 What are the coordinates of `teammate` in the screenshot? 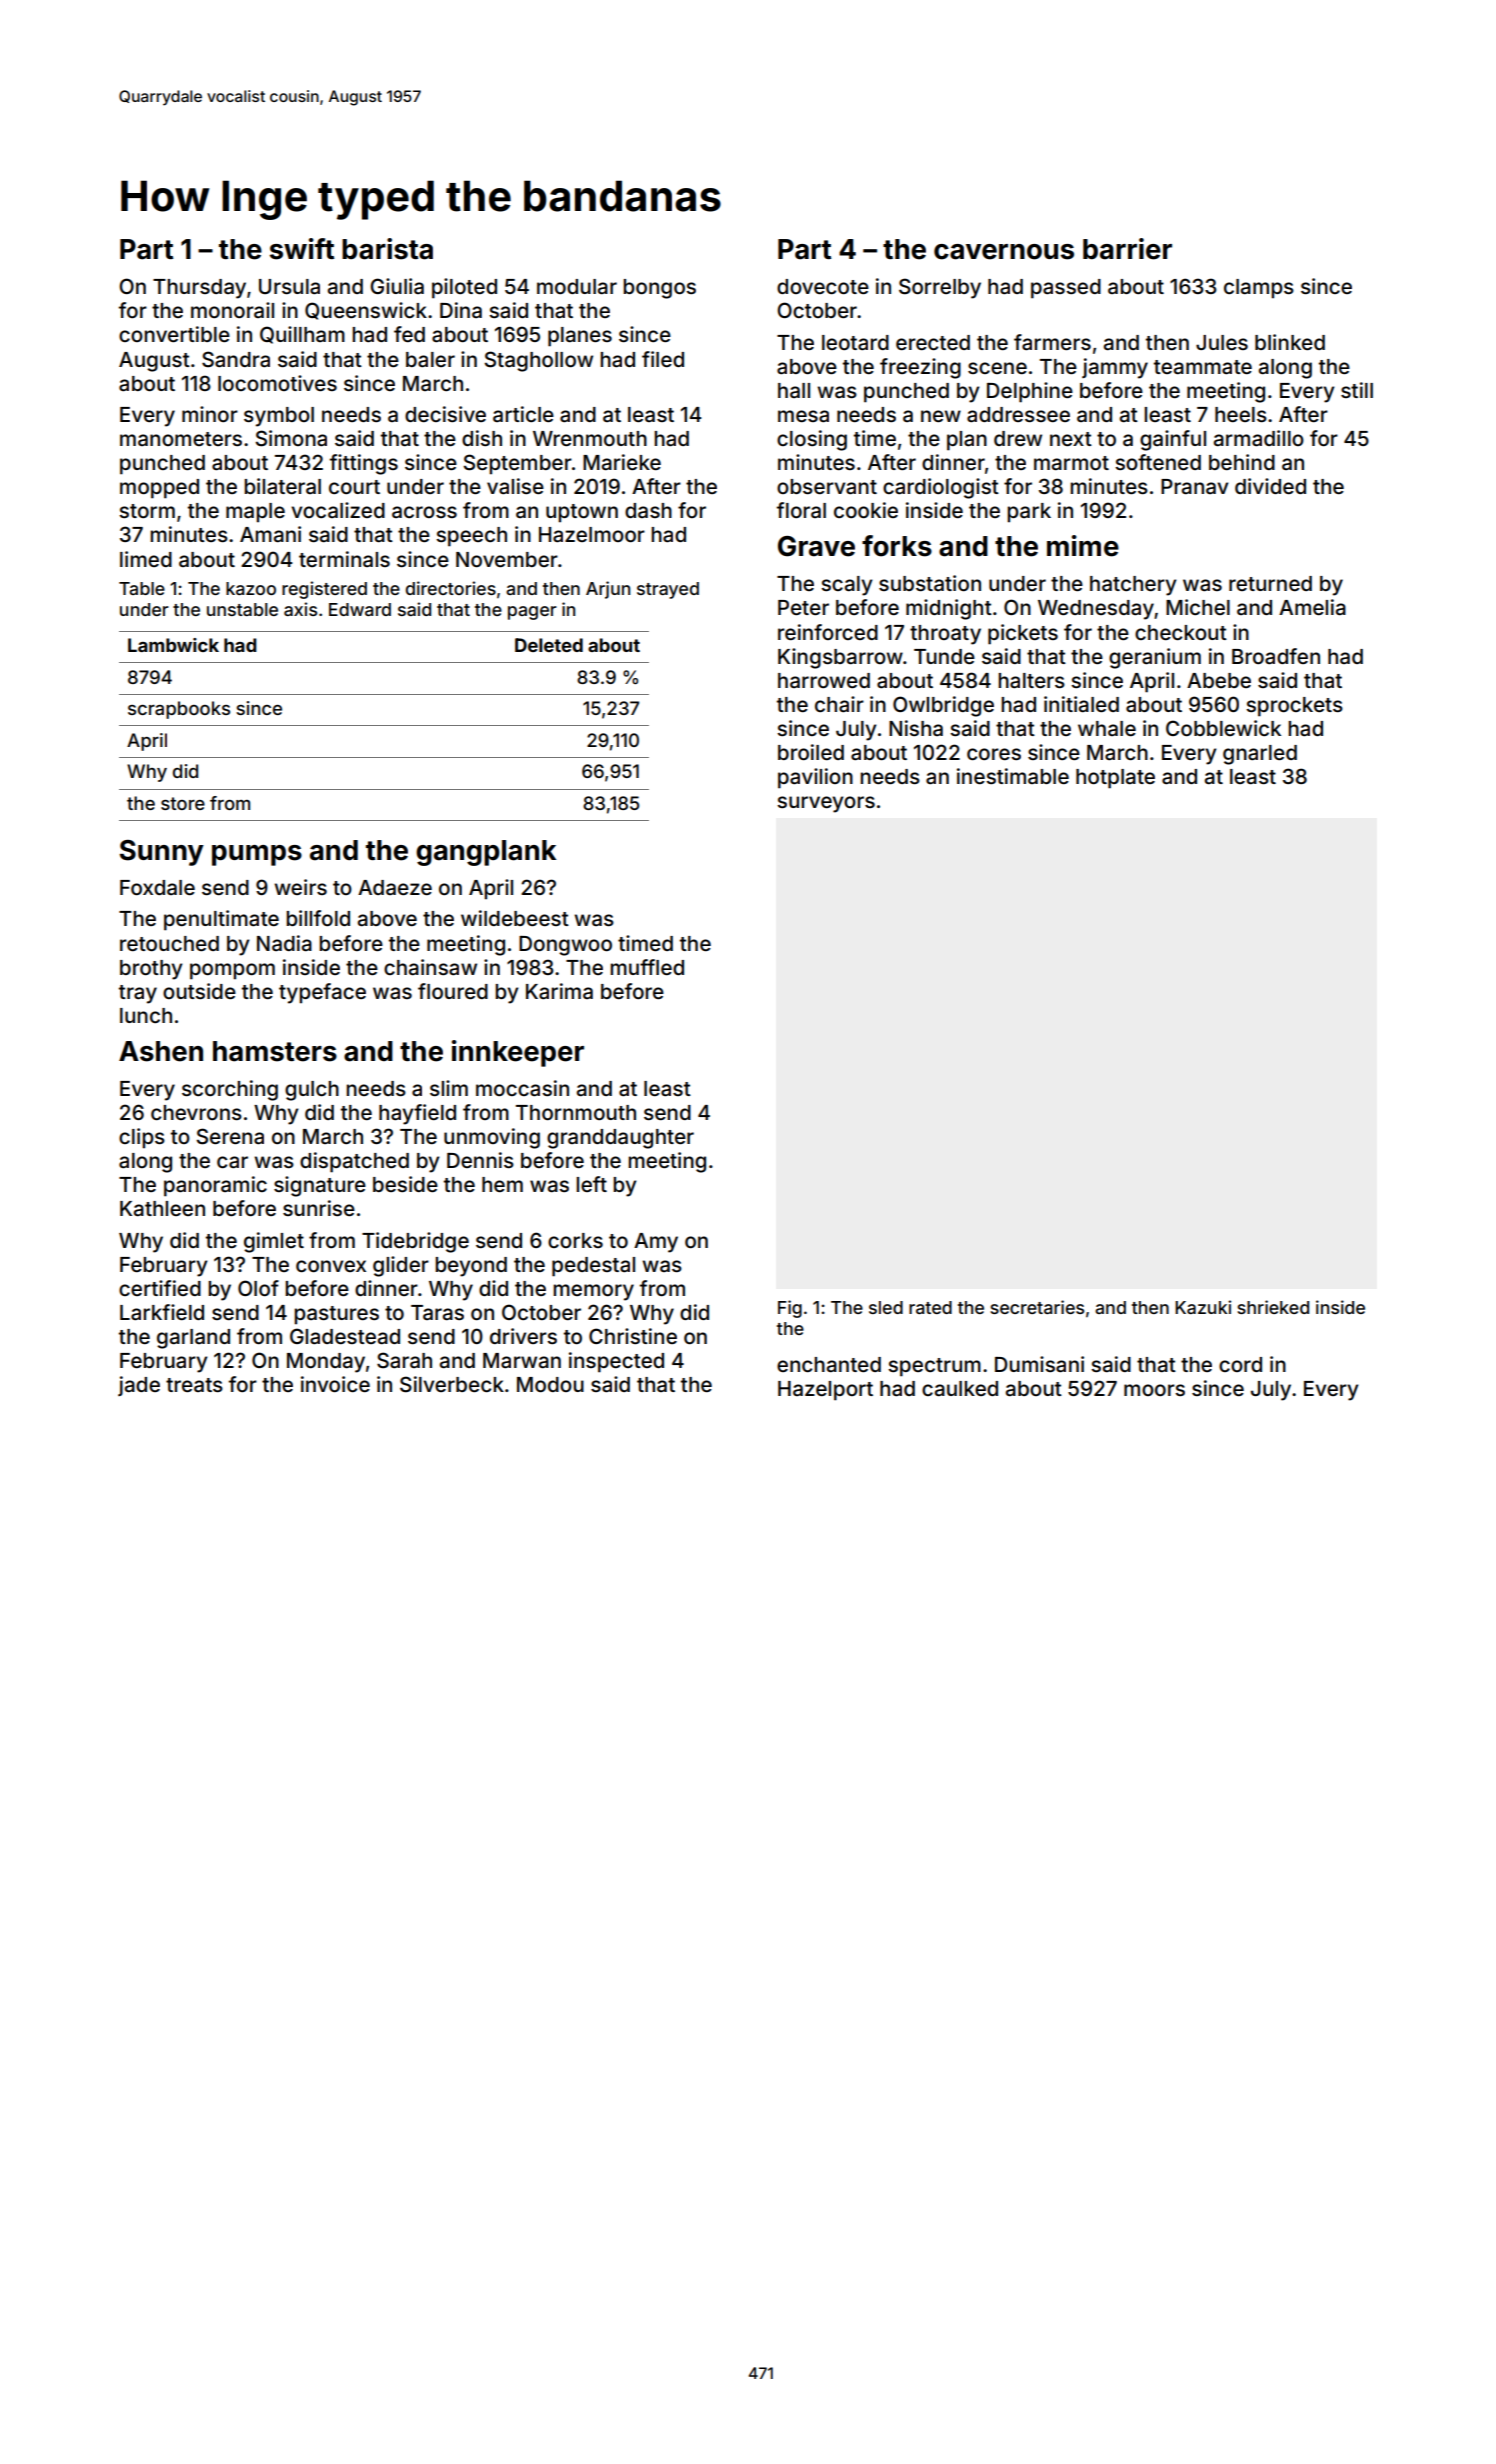 It's located at (1203, 367).
